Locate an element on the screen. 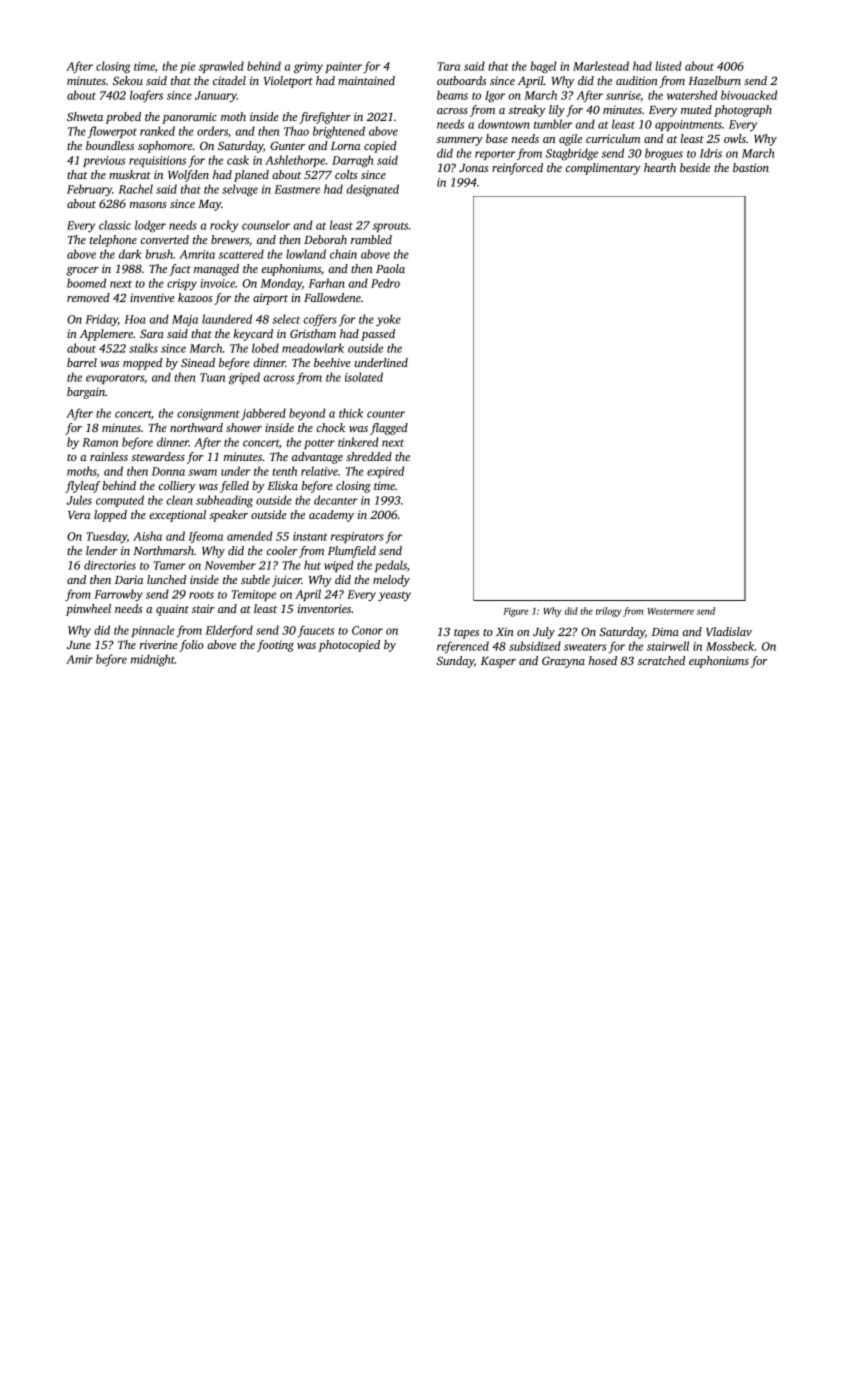 The width and height of the screenshot is (849, 1400). shredded is located at coordinates (369, 456).
